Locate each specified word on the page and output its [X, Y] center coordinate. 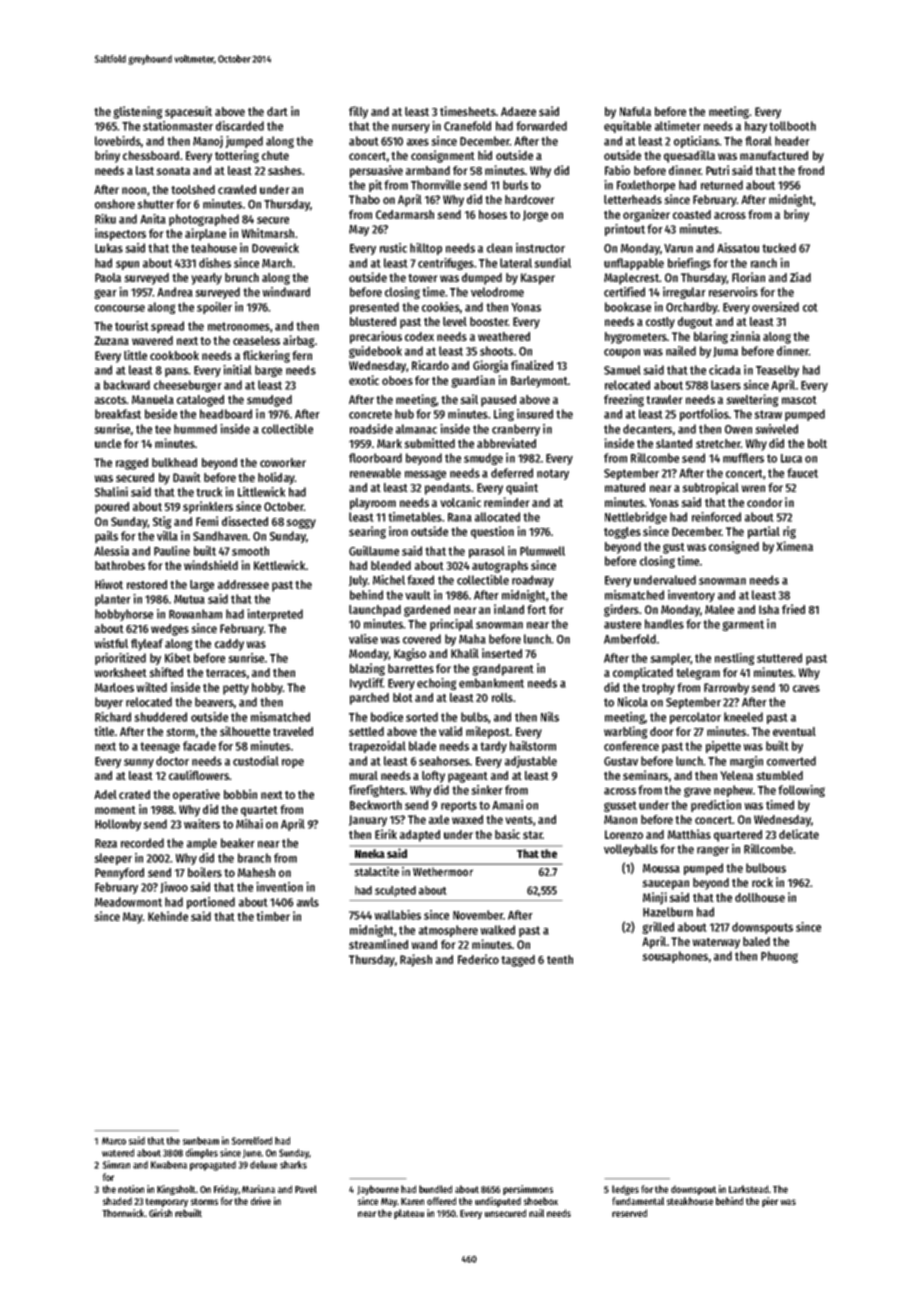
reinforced [716, 517]
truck [209, 492]
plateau [409, 1214]
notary [553, 474]
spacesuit [188, 112]
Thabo [364, 199]
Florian [748, 277]
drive [261, 1201]
